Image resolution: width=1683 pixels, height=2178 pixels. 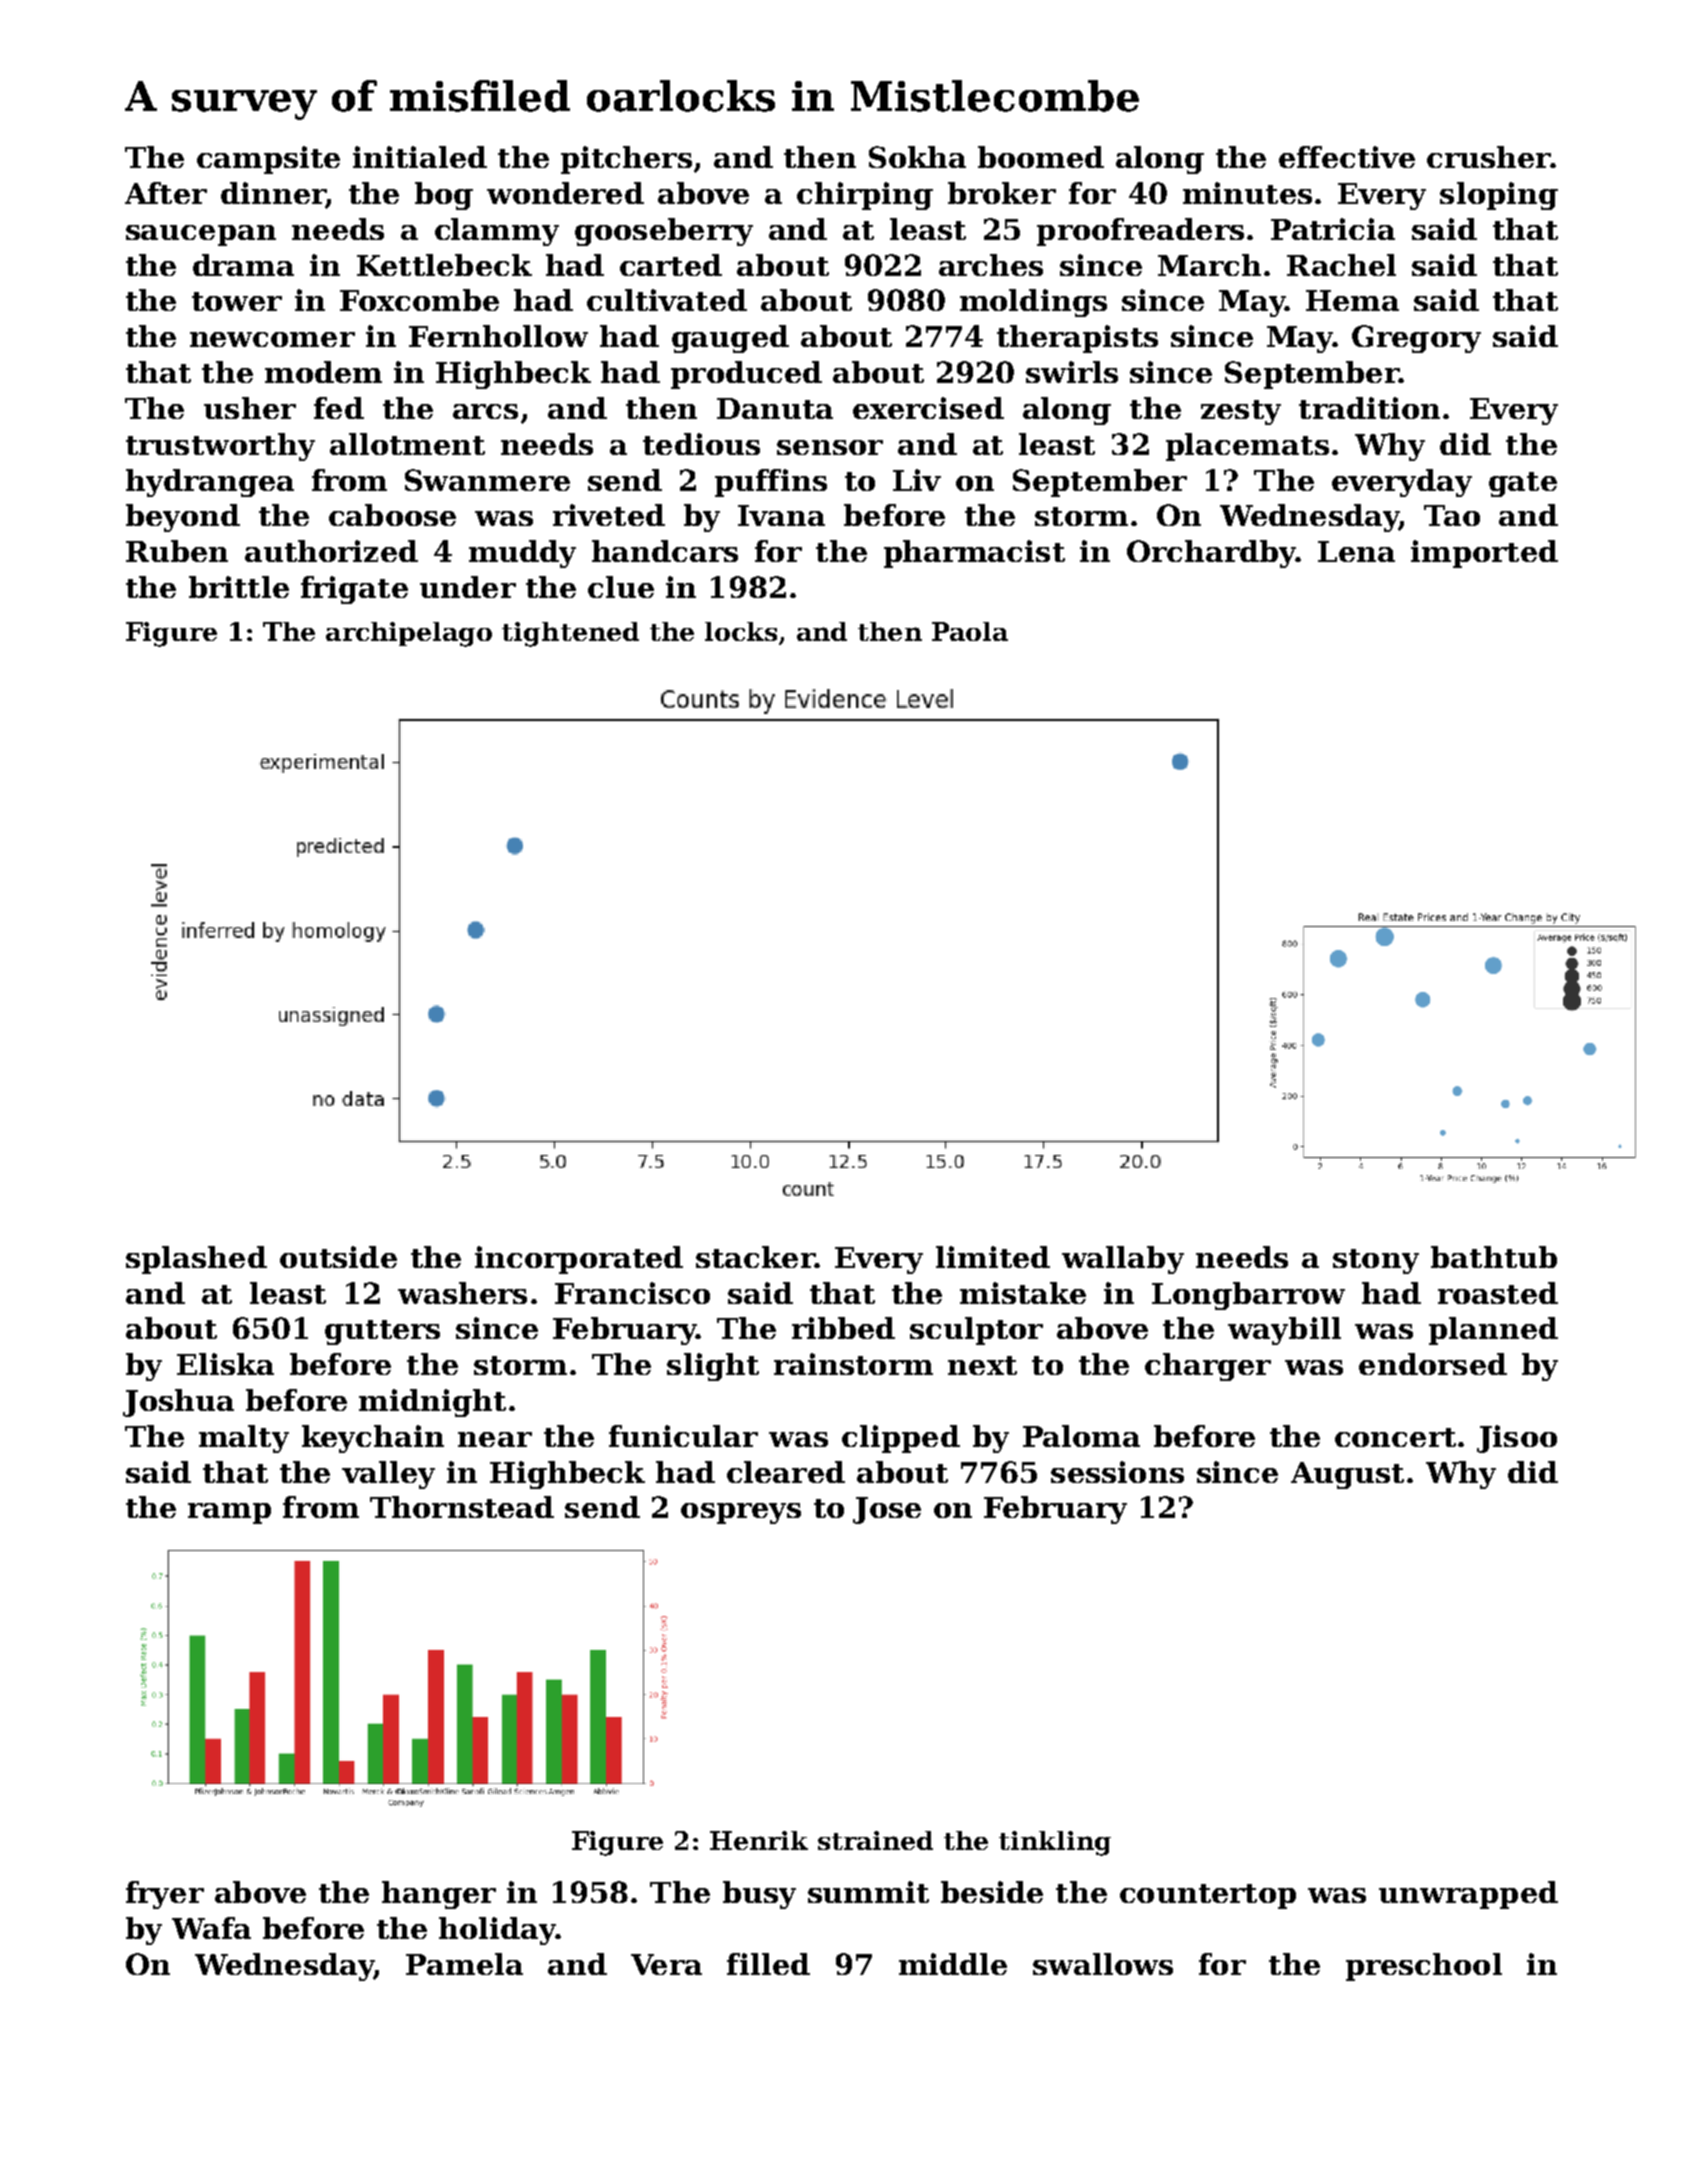 I want to click on swallows, so click(x=1103, y=1964).
